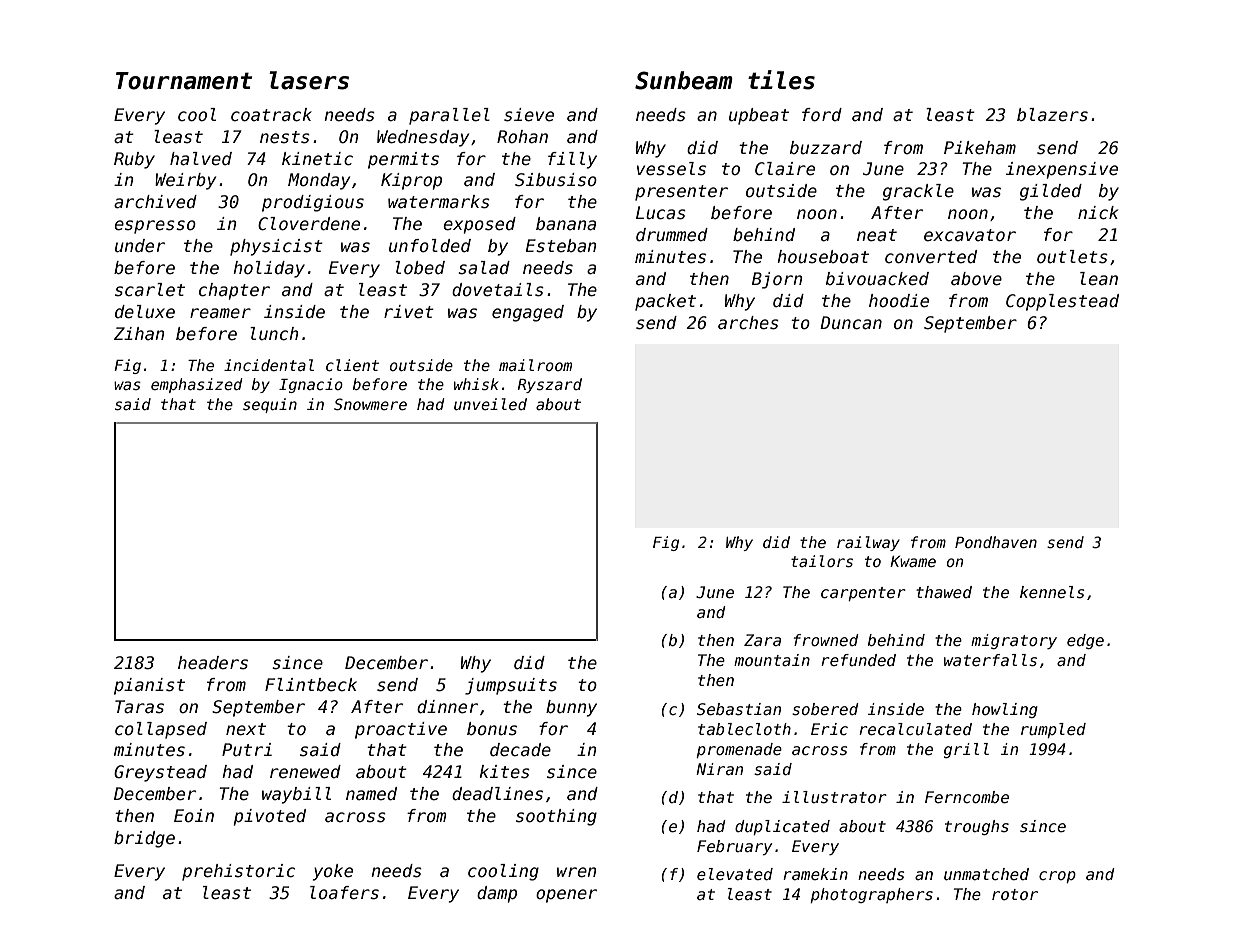 This image has width=1233, height=952. I want to click on Copplestead, so click(1062, 302).
